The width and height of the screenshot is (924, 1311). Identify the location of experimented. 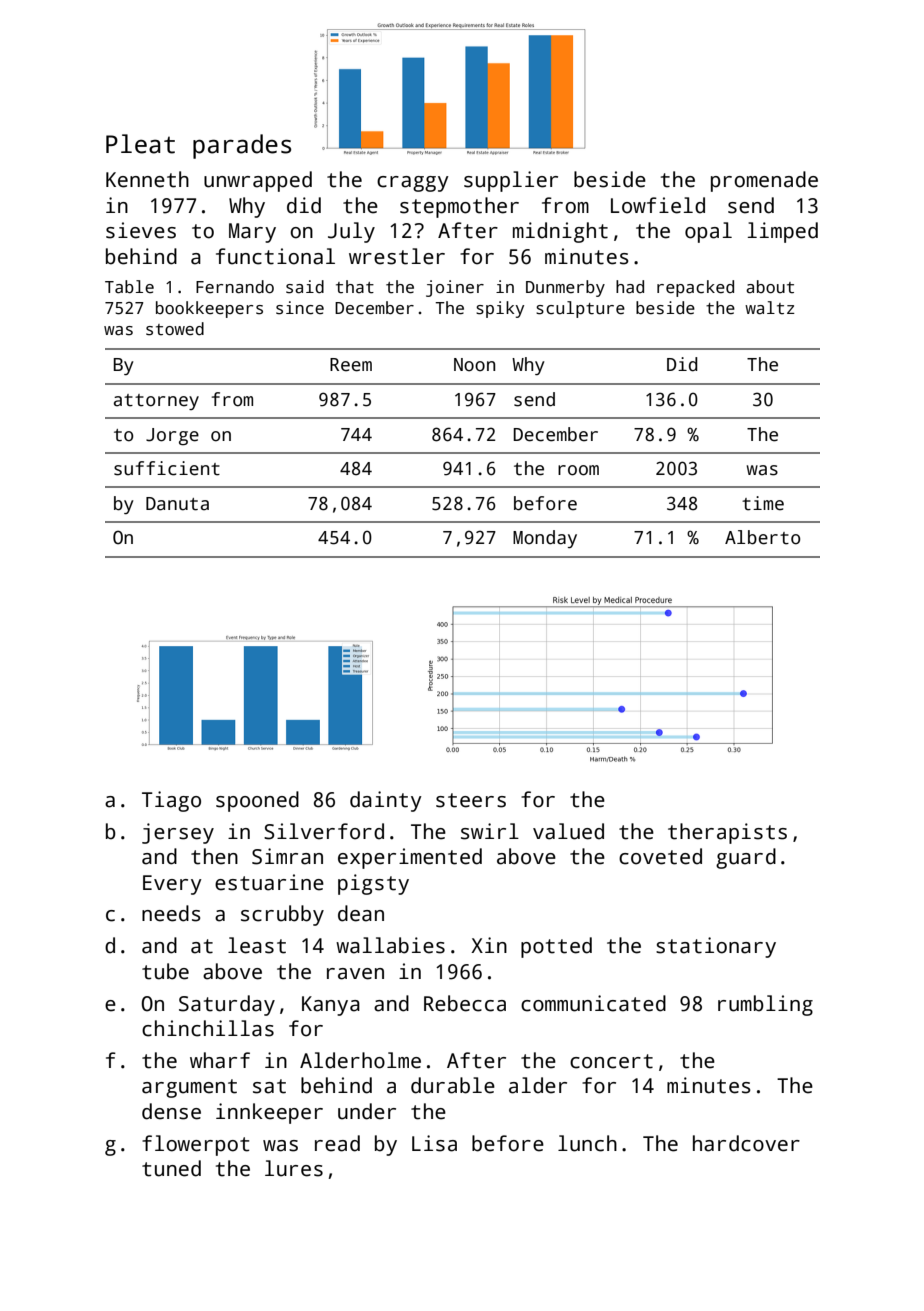
(410, 858).
